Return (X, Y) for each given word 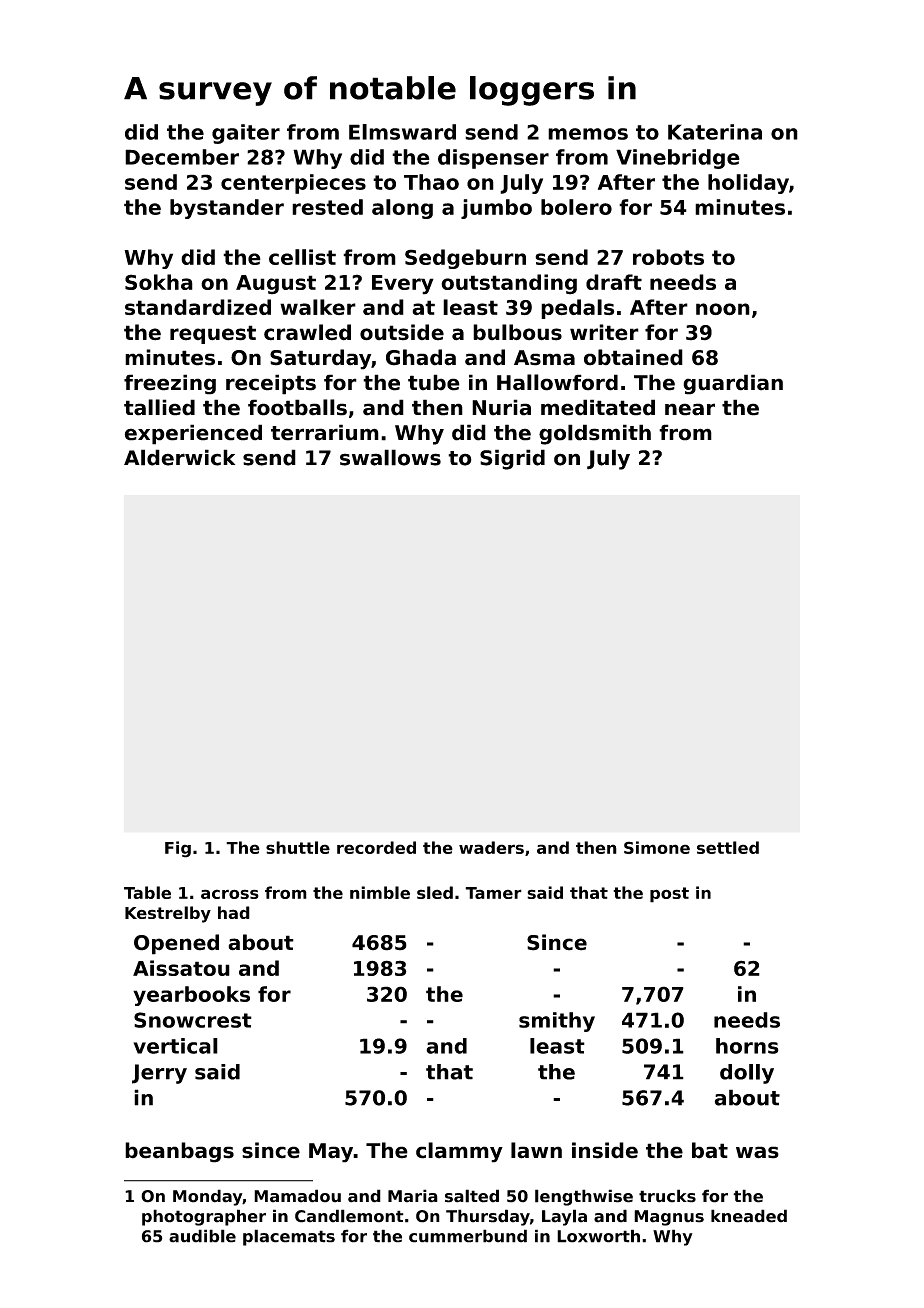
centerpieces (293, 184)
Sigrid (512, 459)
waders (491, 847)
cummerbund (468, 1236)
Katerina (715, 132)
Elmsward (402, 132)
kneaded (749, 1216)
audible (202, 1236)
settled (728, 847)
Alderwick (179, 457)
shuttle (298, 847)
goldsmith (595, 434)
